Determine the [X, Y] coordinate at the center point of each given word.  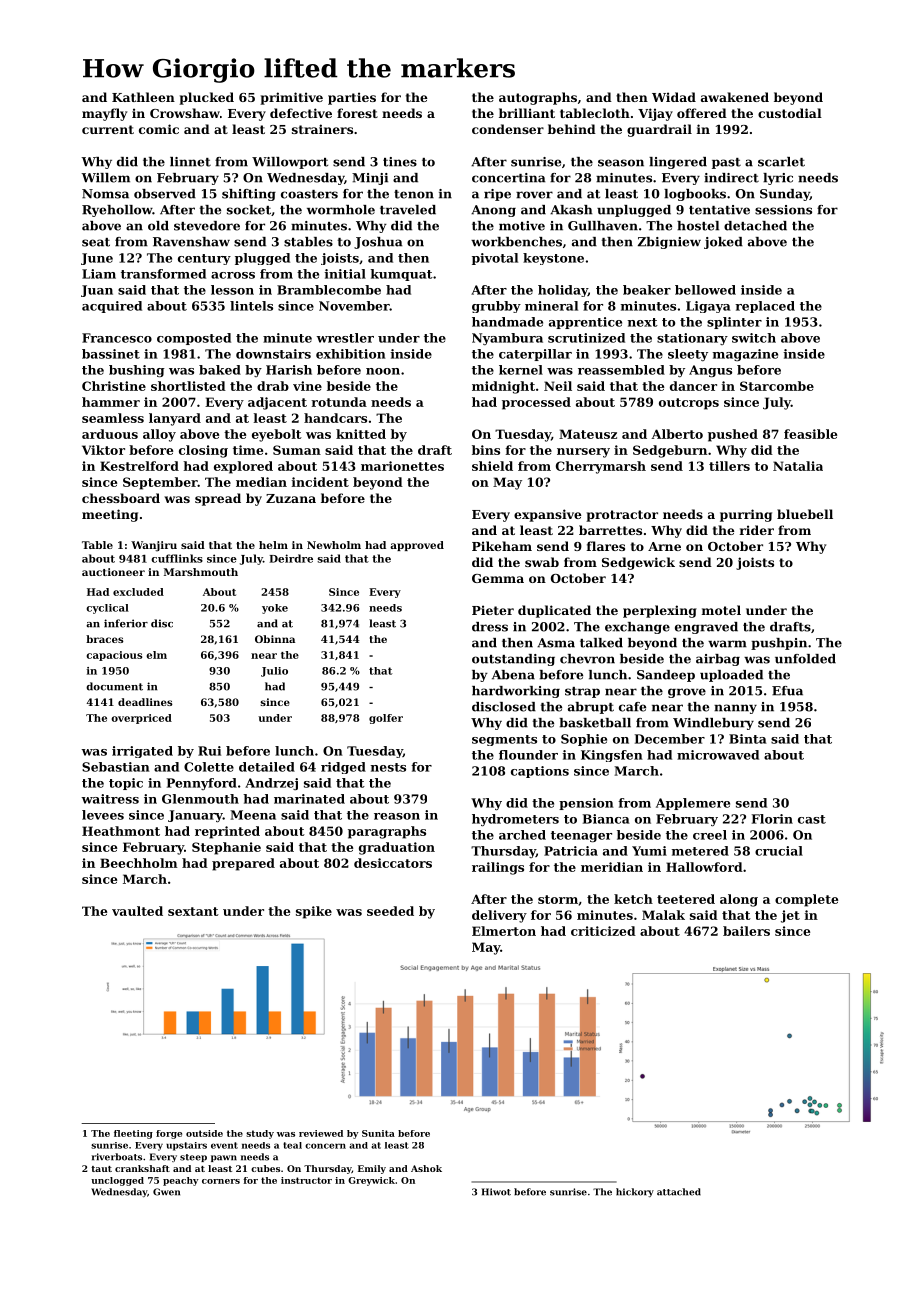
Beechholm [139, 863]
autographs [538, 98]
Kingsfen [612, 756]
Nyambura [507, 339]
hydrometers [515, 820]
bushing [137, 371]
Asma [556, 643]
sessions [783, 210]
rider [757, 530]
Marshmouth [201, 572]
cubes [265, 1168]
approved [417, 546]
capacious [114, 656]
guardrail [659, 130]
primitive [291, 98]
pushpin [779, 644]
